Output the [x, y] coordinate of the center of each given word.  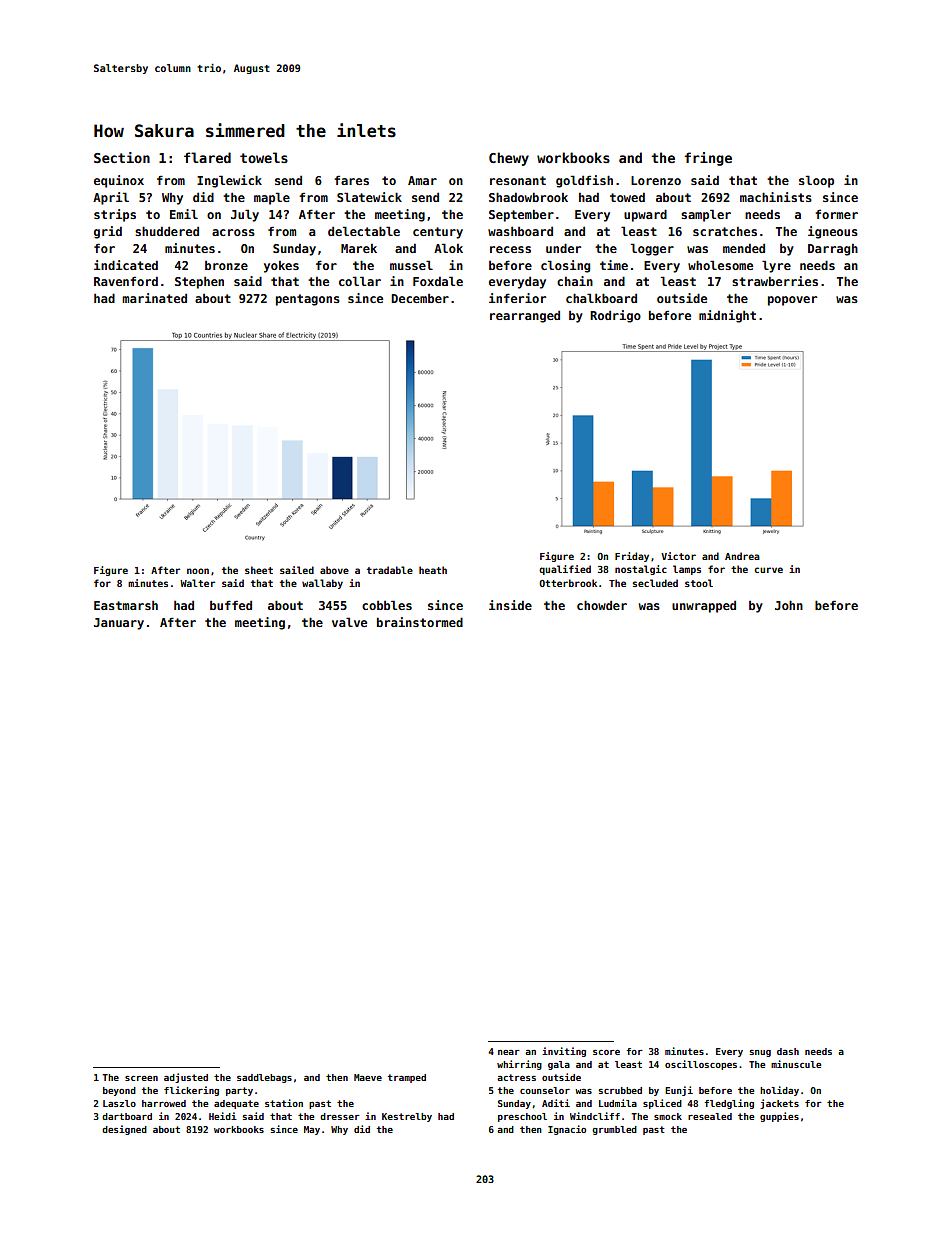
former [836, 214]
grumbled [614, 1130]
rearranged [525, 317]
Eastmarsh [126, 605]
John [789, 605]
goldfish [584, 181]
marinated [154, 298]
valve [349, 622]
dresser [340, 1116]
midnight [727, 316]
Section [122, 157]
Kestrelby [407, 1117]
